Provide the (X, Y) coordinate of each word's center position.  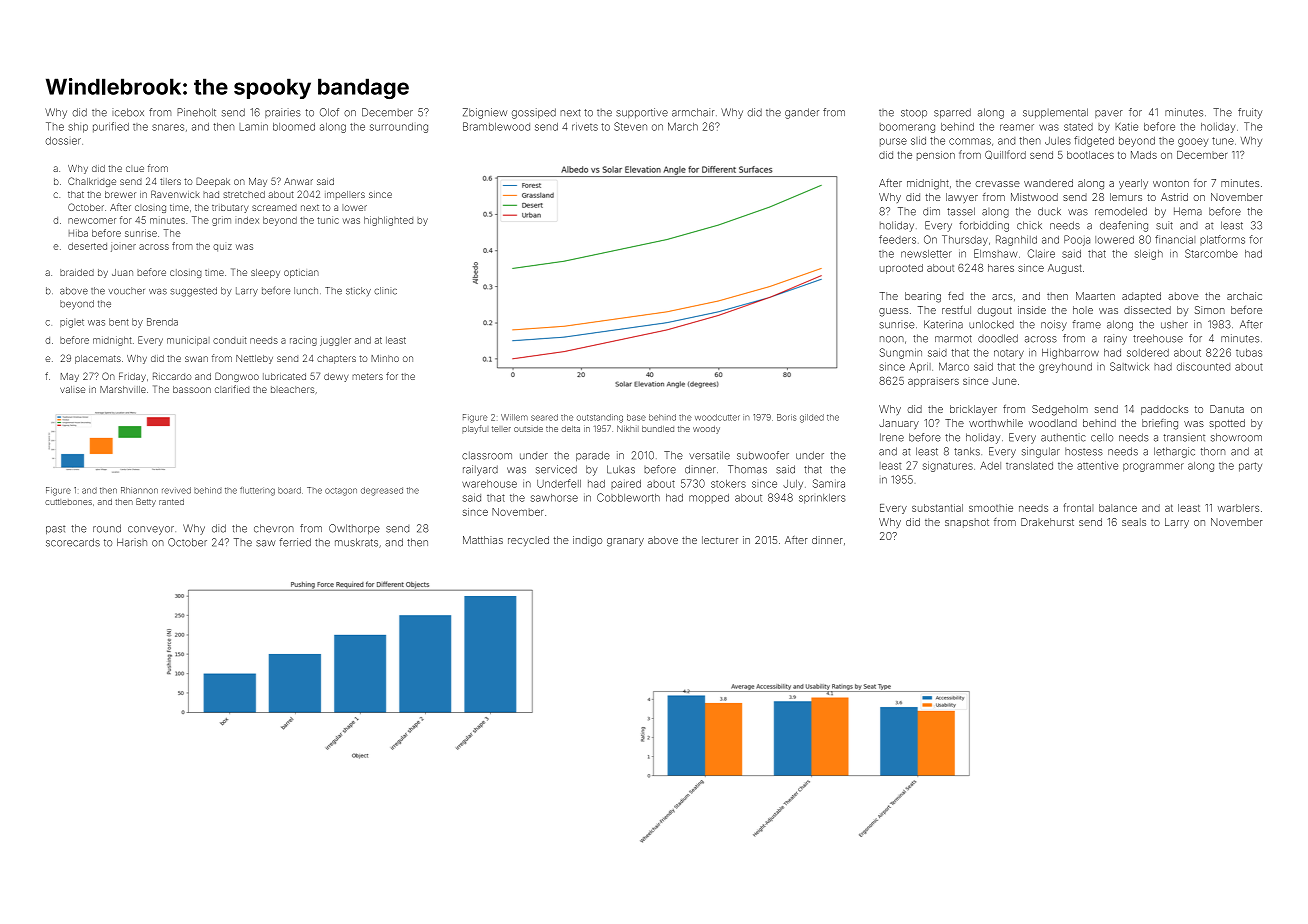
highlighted (388, 221)
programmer (1153, 467)
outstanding (600, 418)
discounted (1203, 367)
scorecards (73, 542)
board (289, 490)
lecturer (720, 540)
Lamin (253, 127)
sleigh (1149, 255)
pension (936, 156)
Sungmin (901, 353)
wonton (1171, 183)
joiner (123, 248)
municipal (188, 341)
